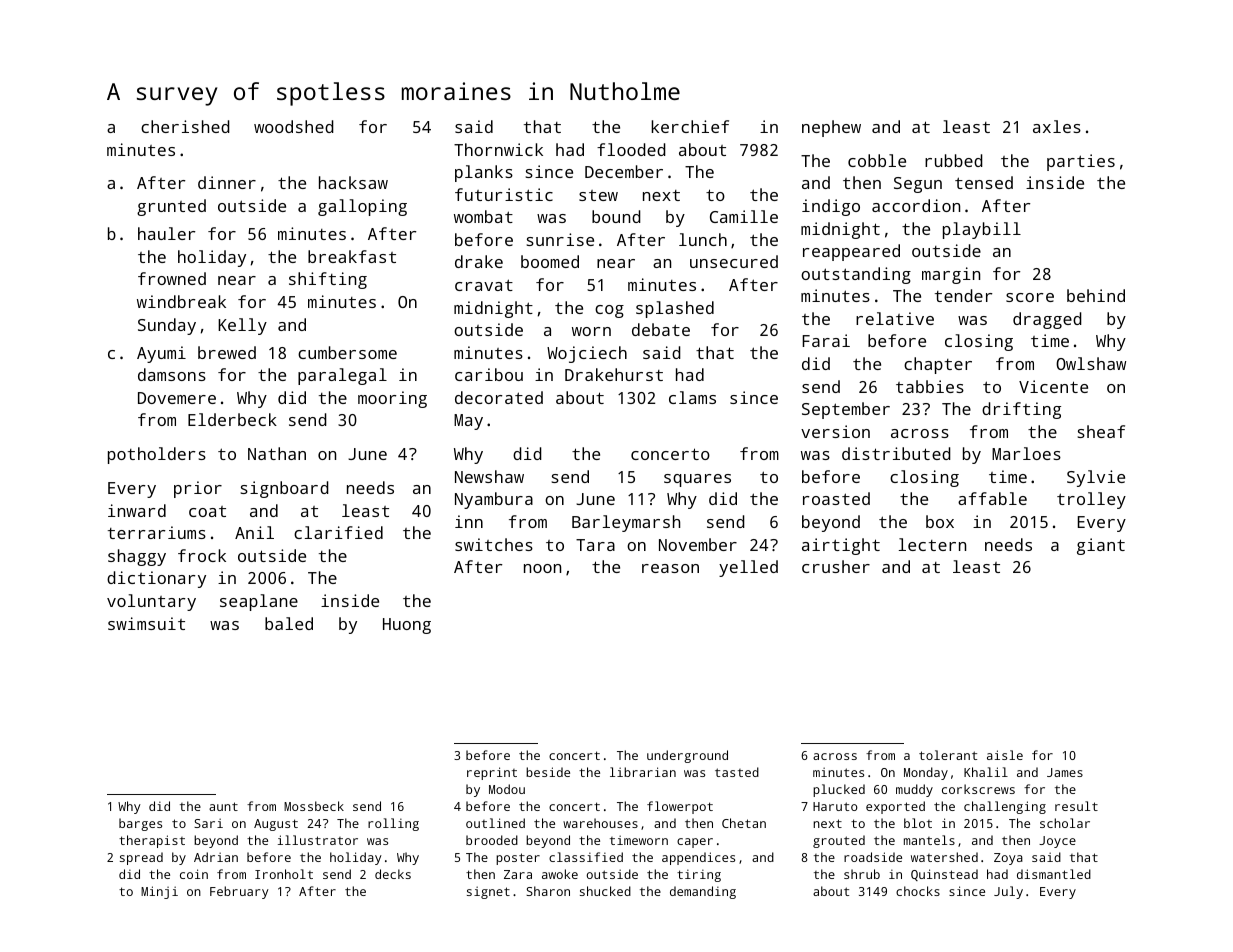 The height and width of the screenshot is (952, 1233). I want to click on cherished, so click(185, 126).
